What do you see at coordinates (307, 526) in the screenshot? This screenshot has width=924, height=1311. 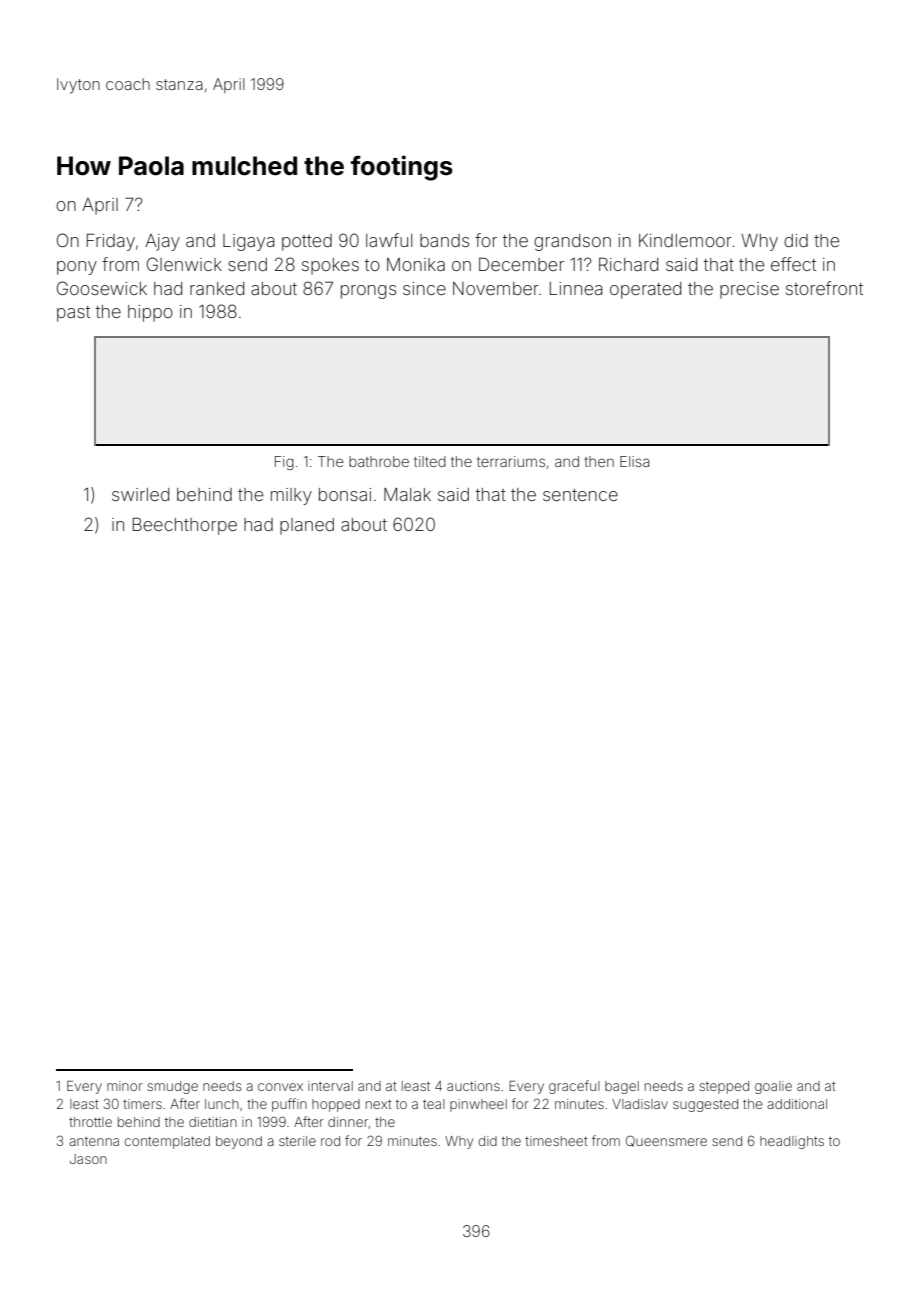 I see `planed` at bounding box center [307, 526].
